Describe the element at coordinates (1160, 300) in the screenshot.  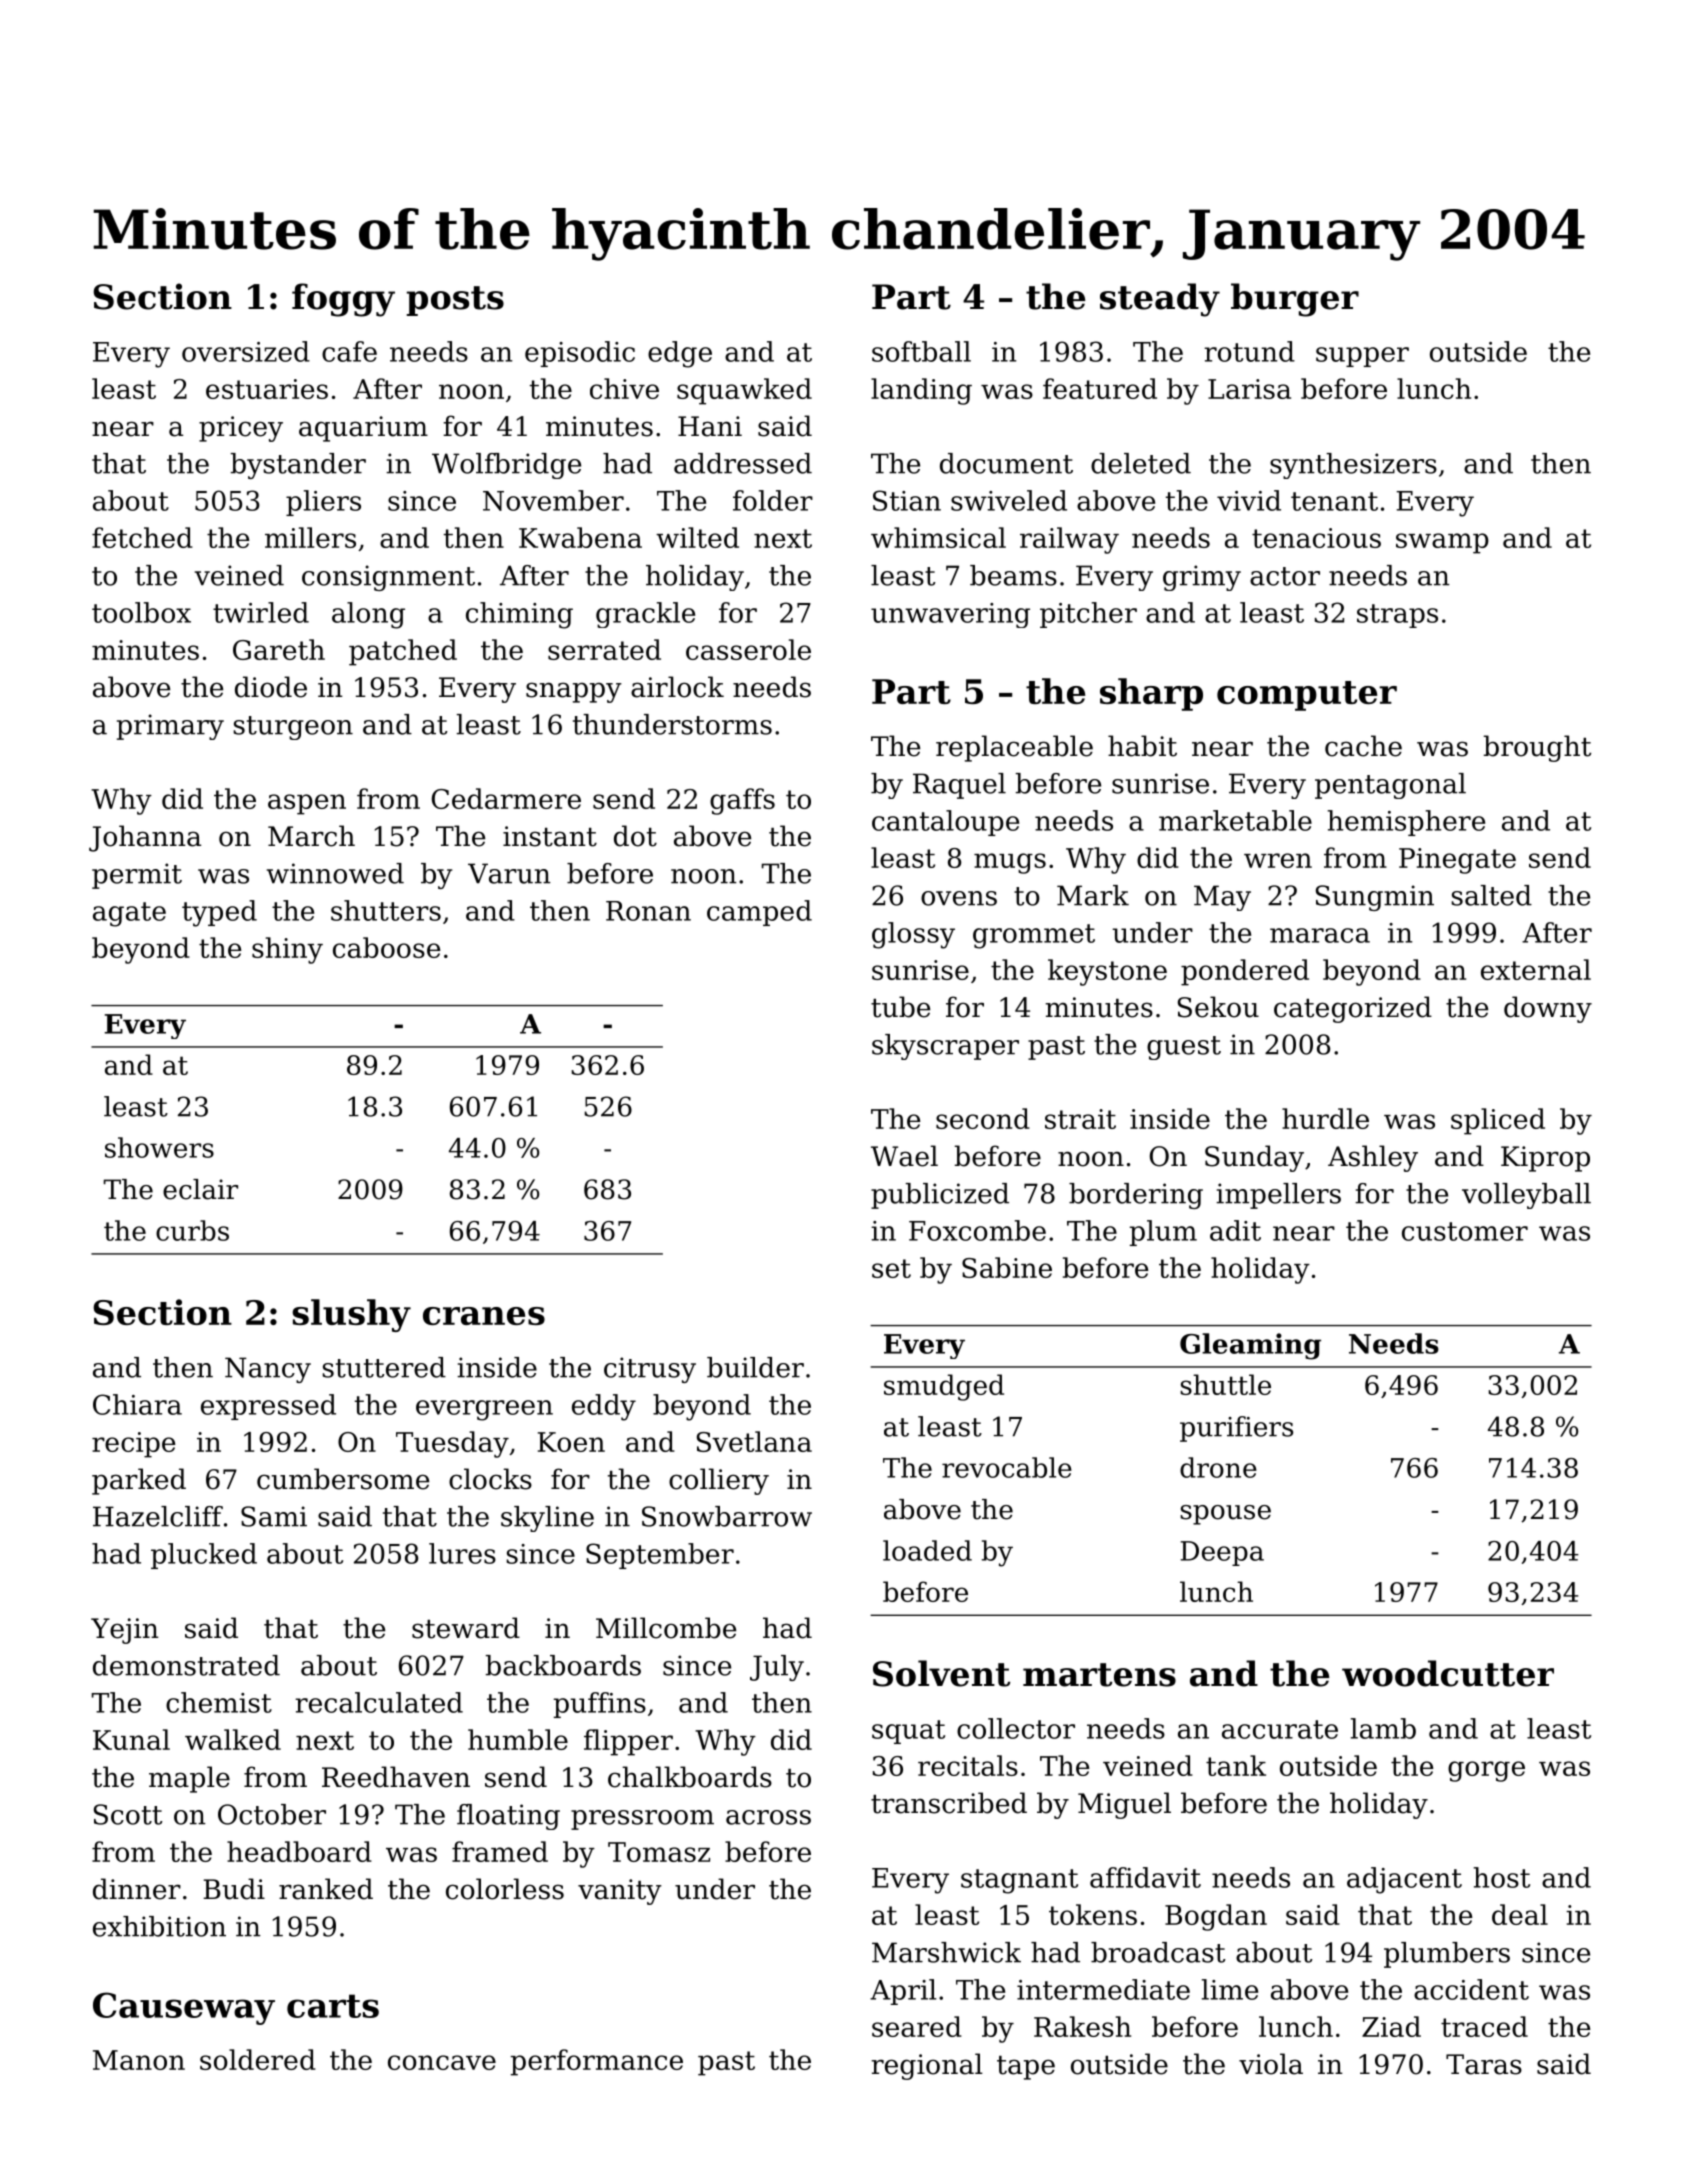
I see `steady` at that location.
